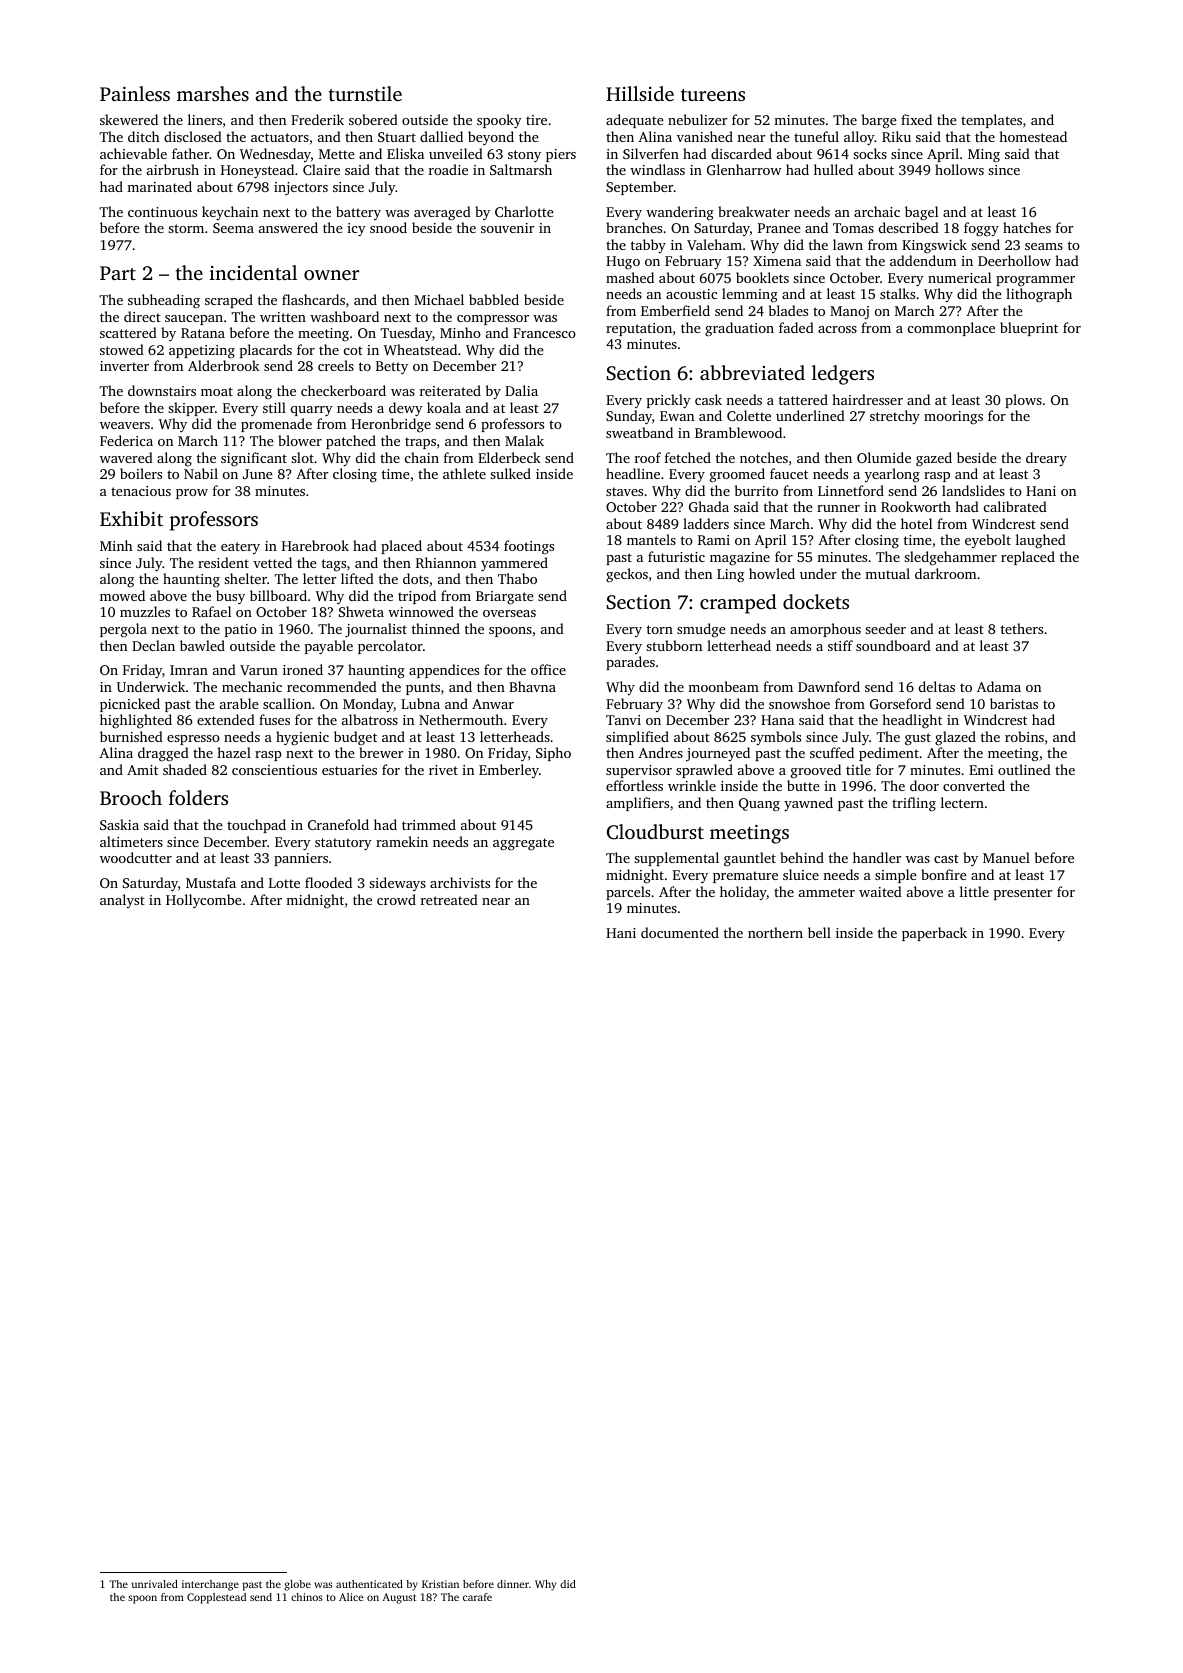  I want to click on achievable, so click(133, 153).
